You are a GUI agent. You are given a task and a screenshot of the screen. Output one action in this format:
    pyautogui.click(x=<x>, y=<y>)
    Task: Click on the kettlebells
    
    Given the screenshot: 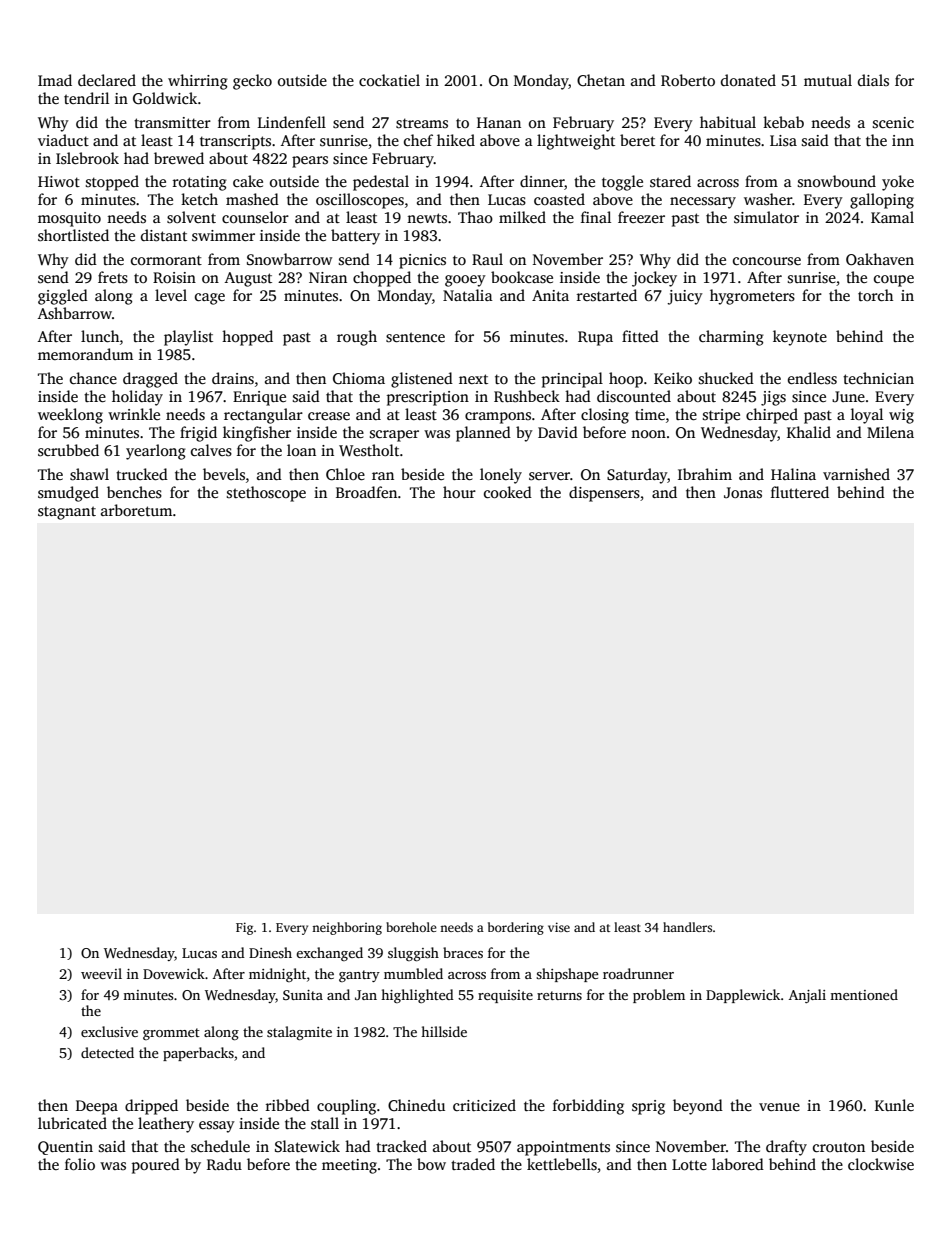 What is the action you would take?
    pyautogui.click(x=562, y=1164)
